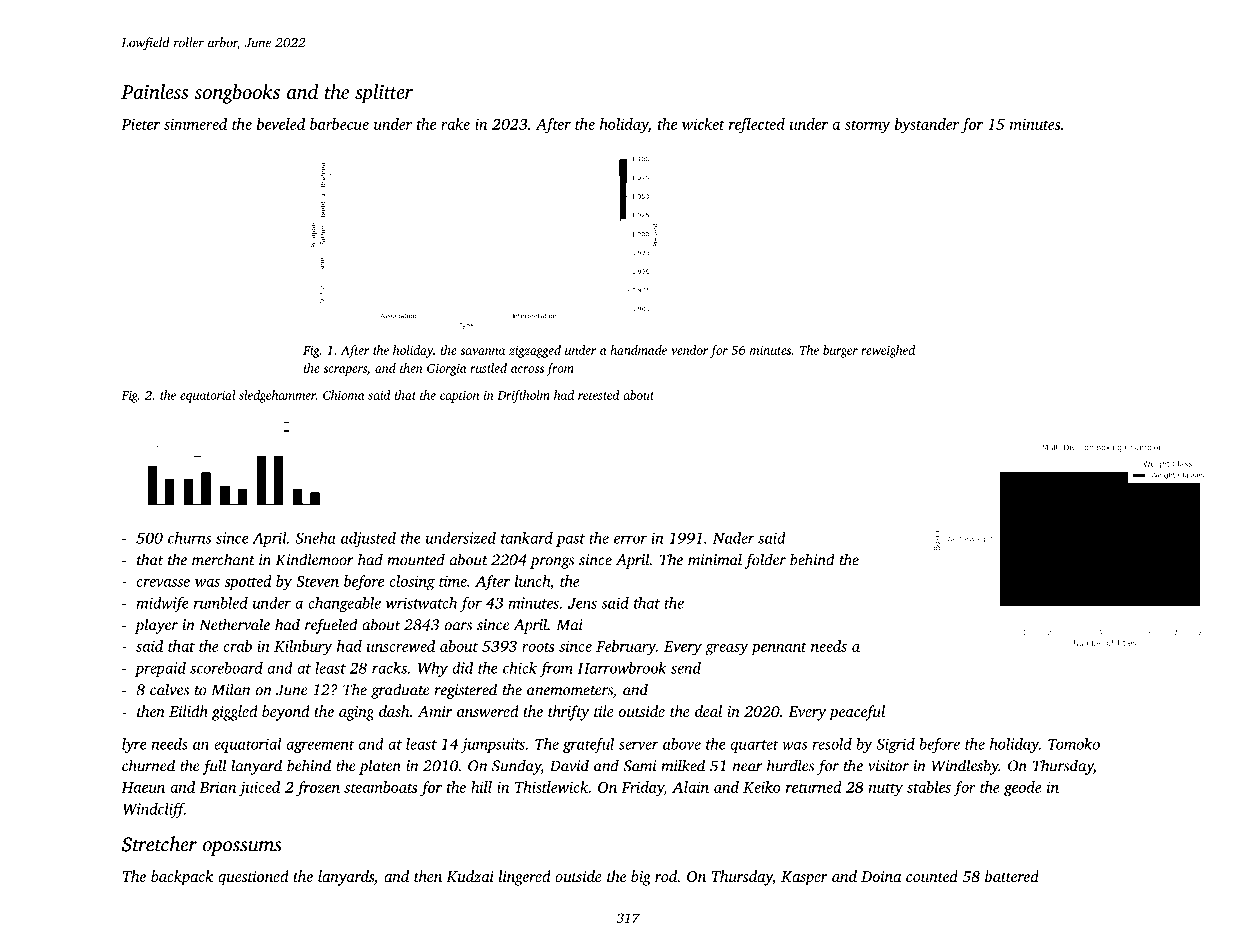 The height and width of the screenshot is (952, 1233). I want to click on vendor, so click(689, 350).
